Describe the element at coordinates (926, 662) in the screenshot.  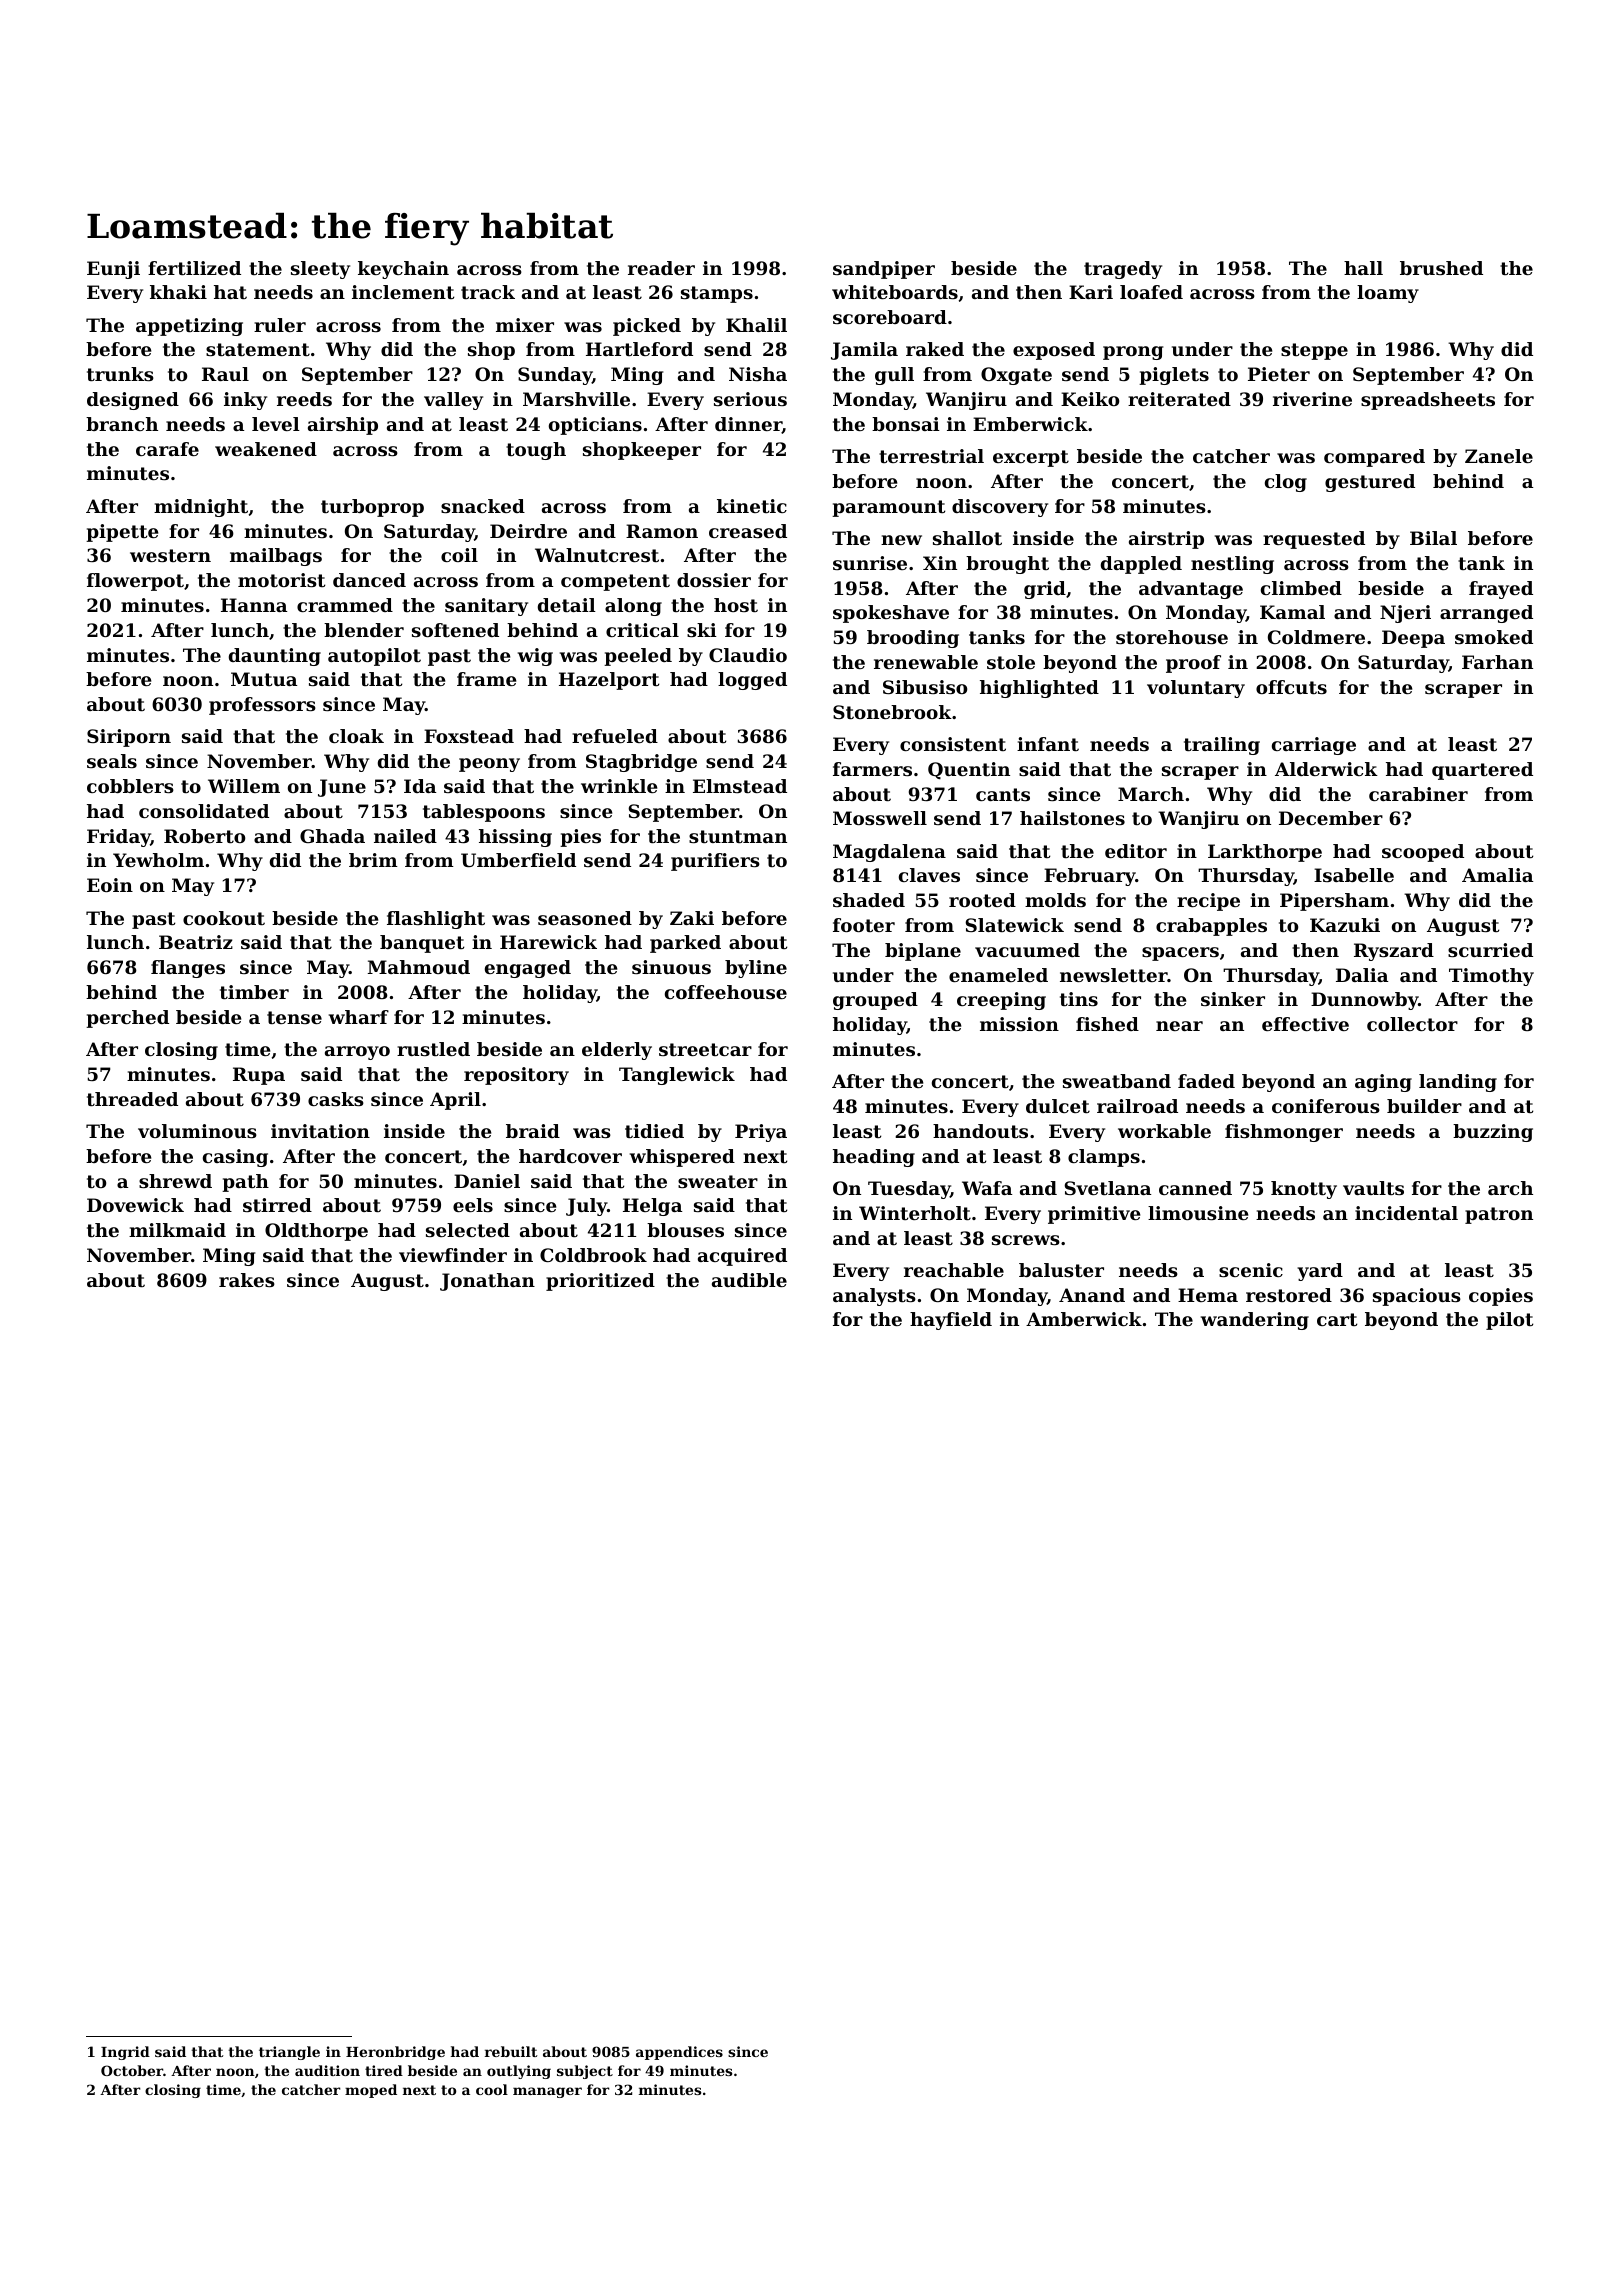
I see `renewable` at that location.
